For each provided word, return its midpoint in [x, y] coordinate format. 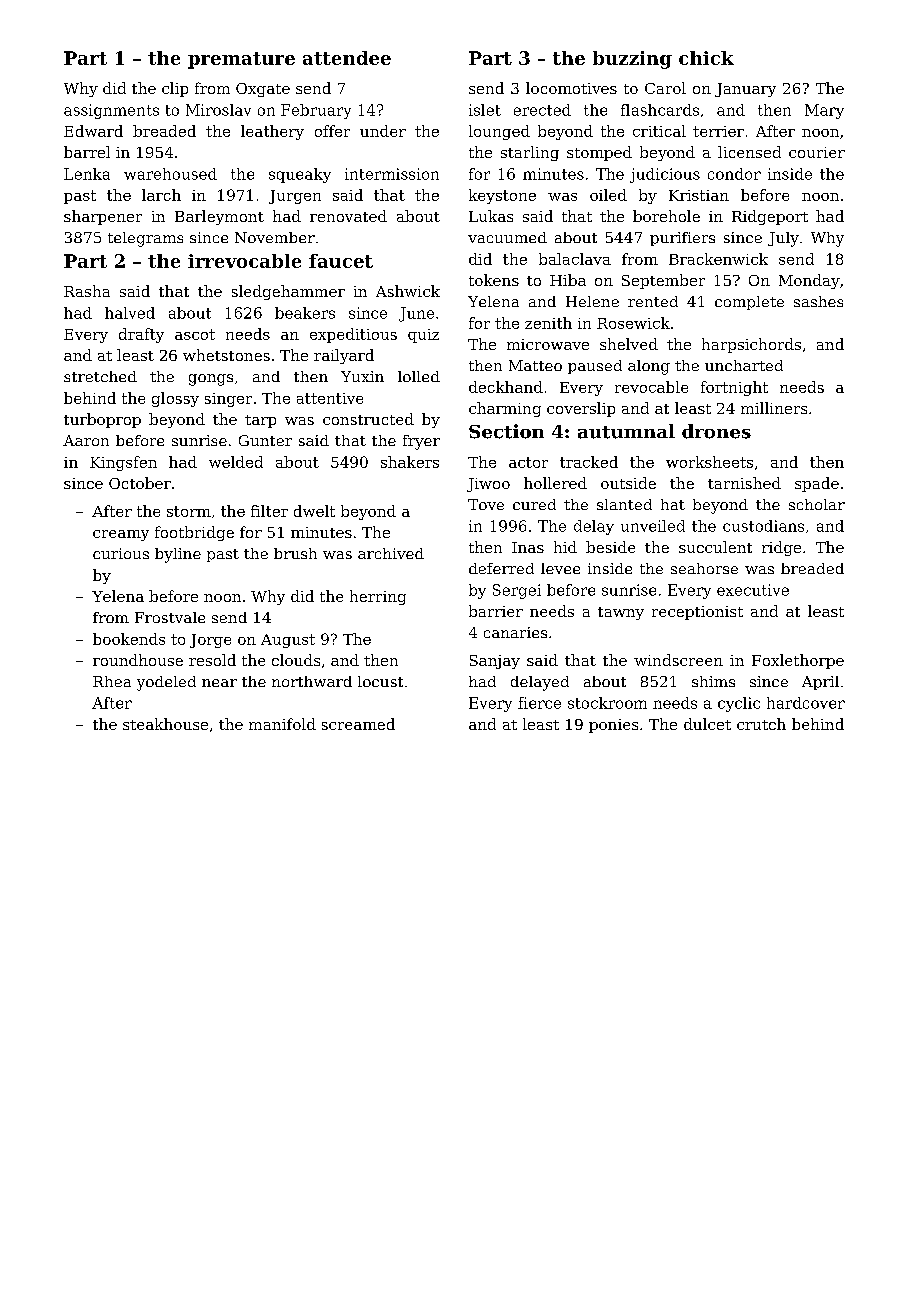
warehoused [170, 174]
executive [753, 590]
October [140, 483]
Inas [528, 547]
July [783, 239]
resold [212, 660]
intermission [392, 174]
